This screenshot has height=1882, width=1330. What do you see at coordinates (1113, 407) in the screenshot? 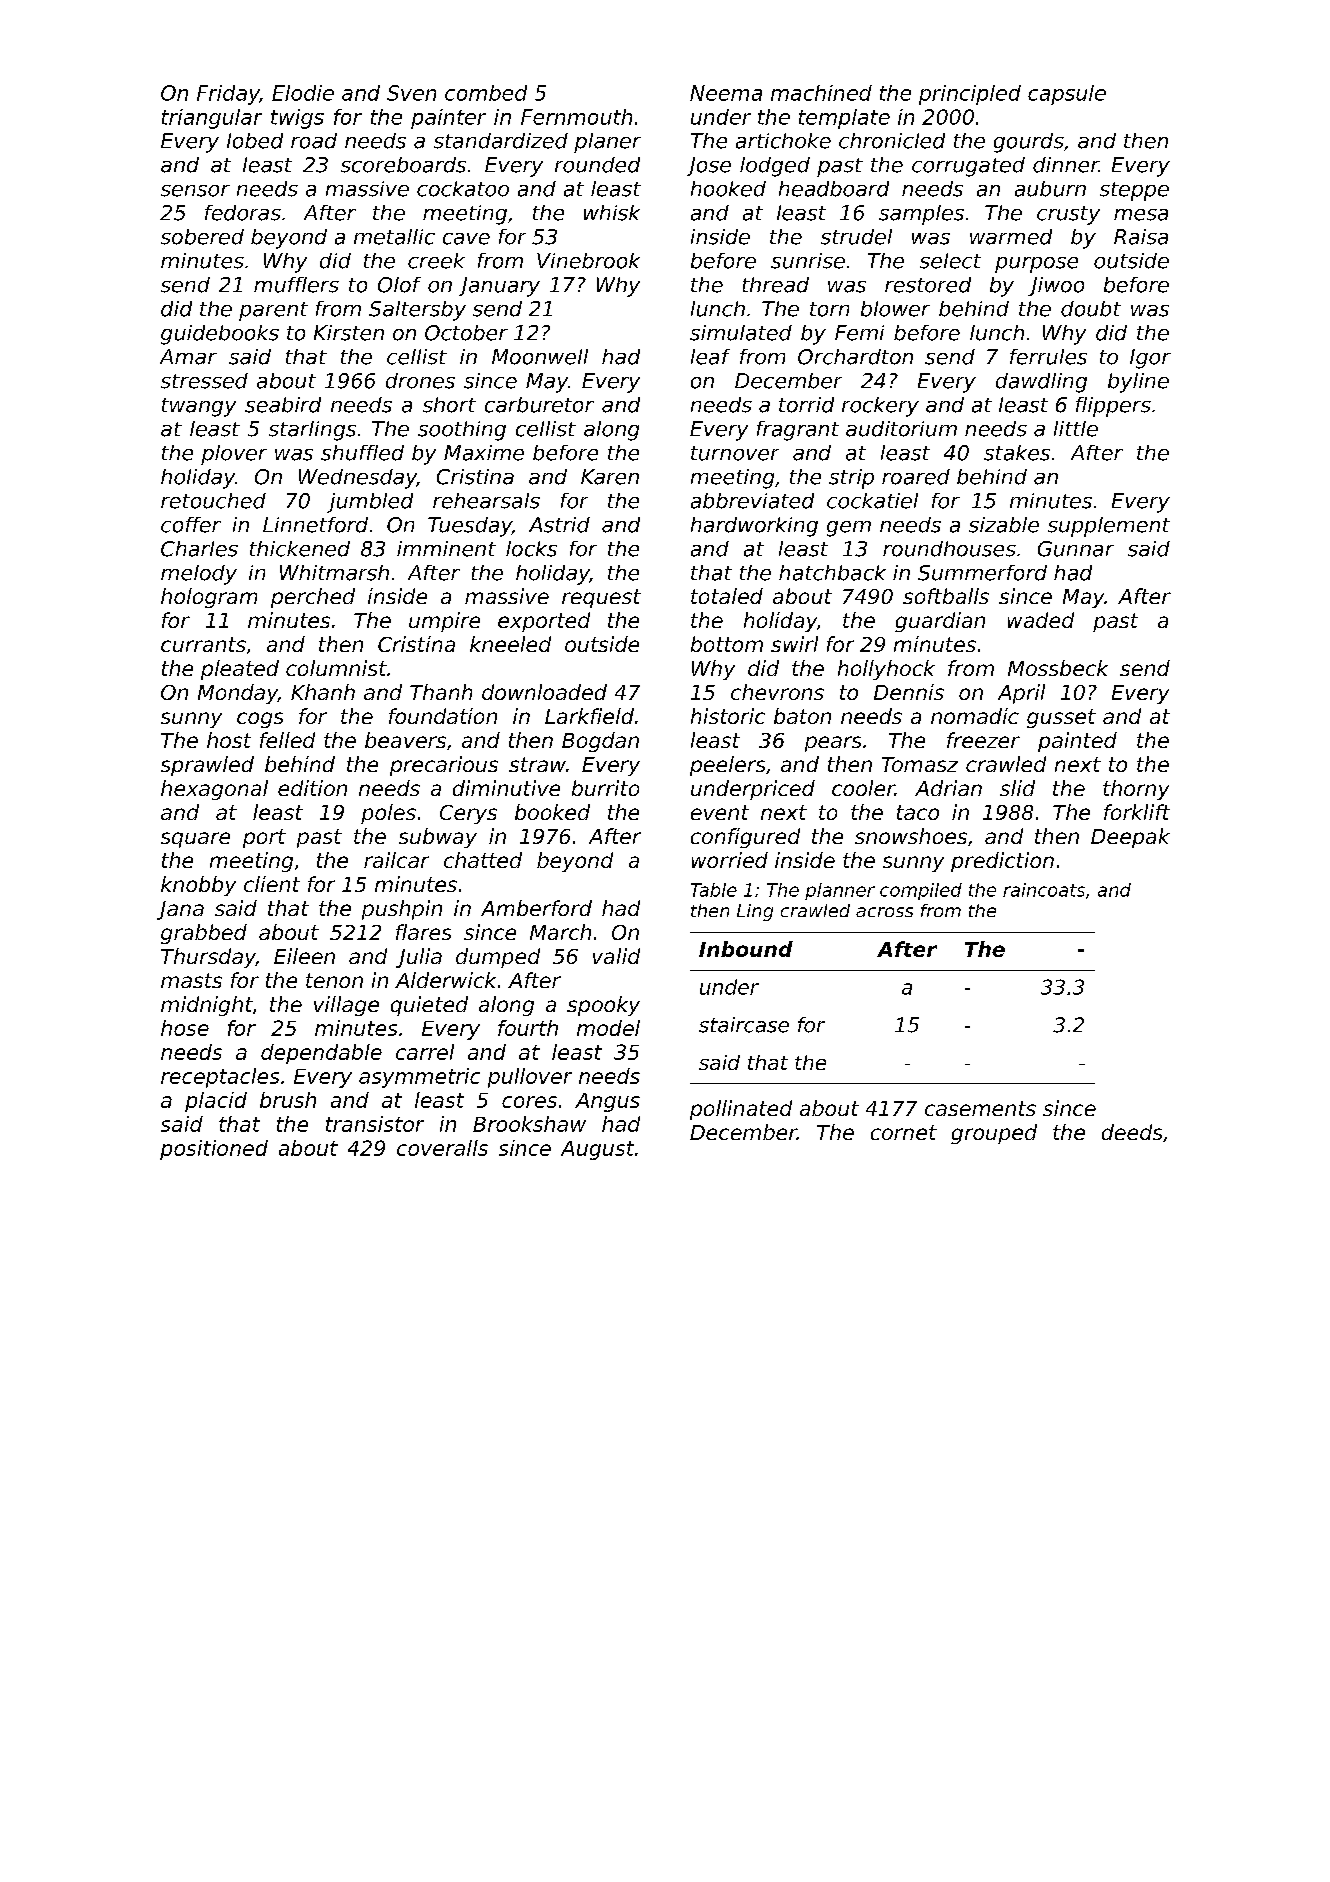
I see `flippers` at bounding box center [1113, 407].
